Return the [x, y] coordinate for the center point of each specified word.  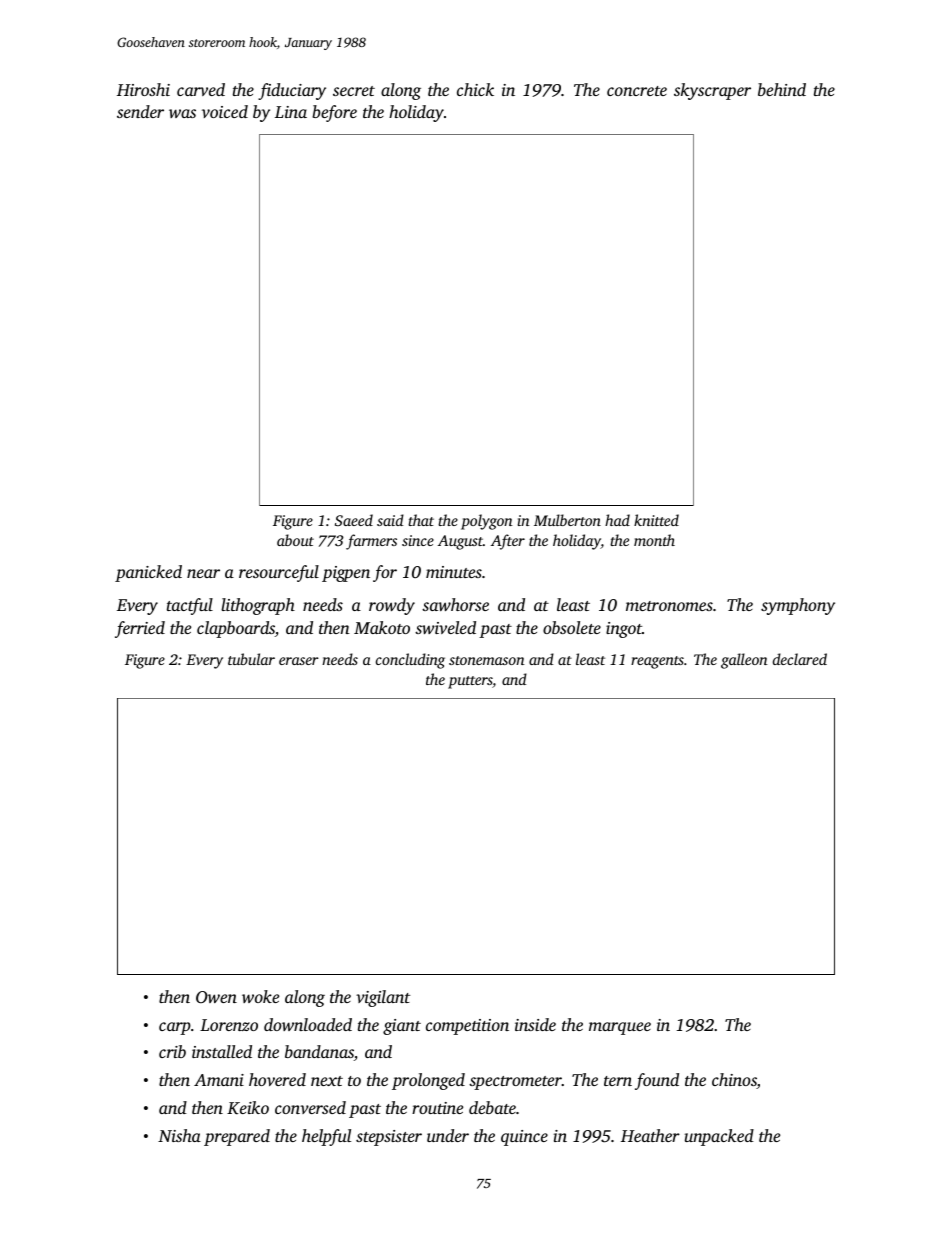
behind [782, 89]
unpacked [719, 1137]
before [334, 113]
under [448, 1135]
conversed [310, 1107]
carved [201, 89]
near [203, 573]
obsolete [572, 627]
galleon [744, 661]
